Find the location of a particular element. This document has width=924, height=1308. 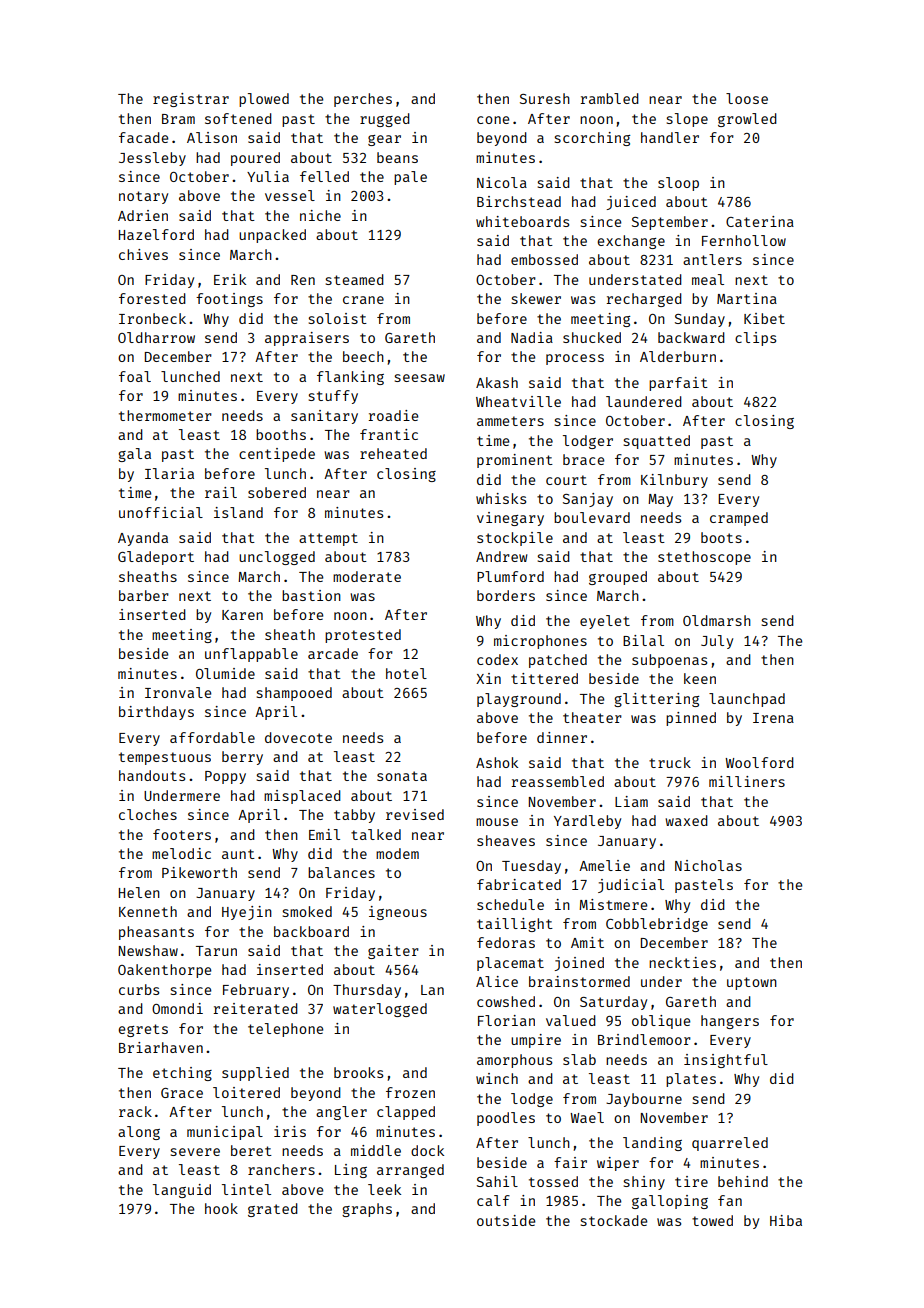

Ling is located at coordinates (351, 1171).
